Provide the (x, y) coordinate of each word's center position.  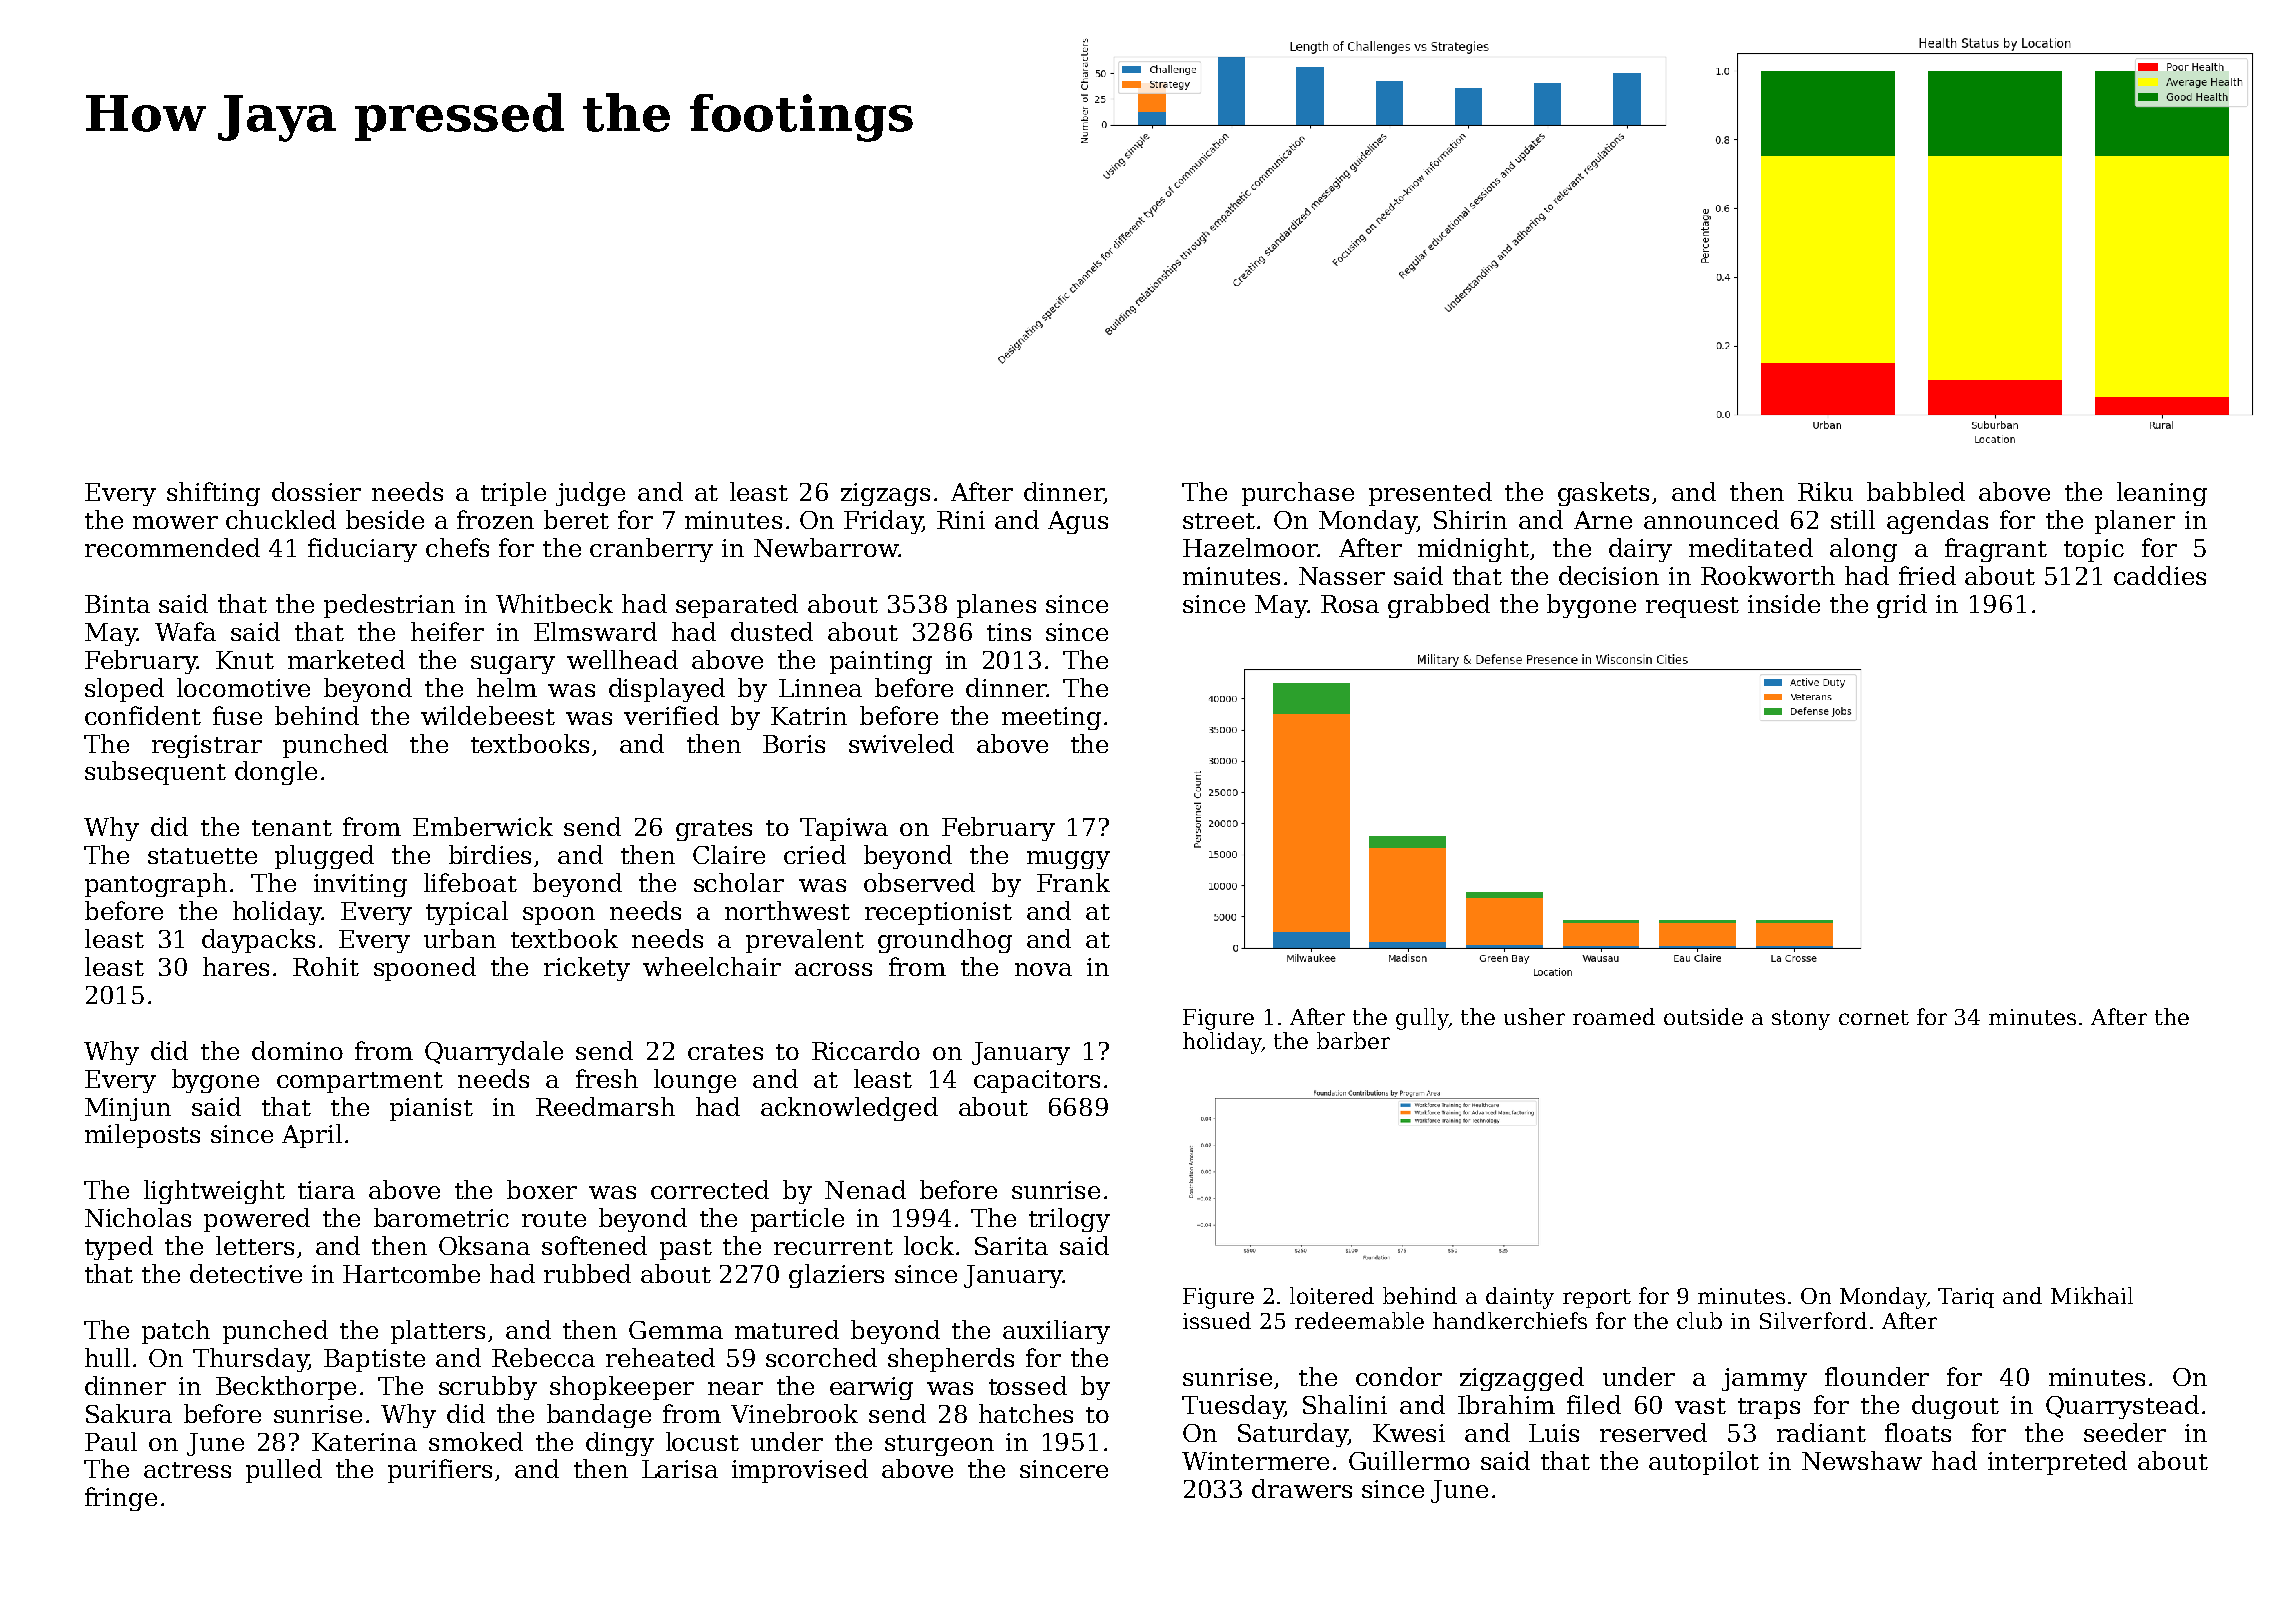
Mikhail (2092, 1295)
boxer (542, 1189)
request (1692, 607)
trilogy (1069, 1220)
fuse (237, 715)
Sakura (129, 1413)
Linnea (820, 688)
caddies (2160, 575)
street (1219, 521)
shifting (213, 494)
